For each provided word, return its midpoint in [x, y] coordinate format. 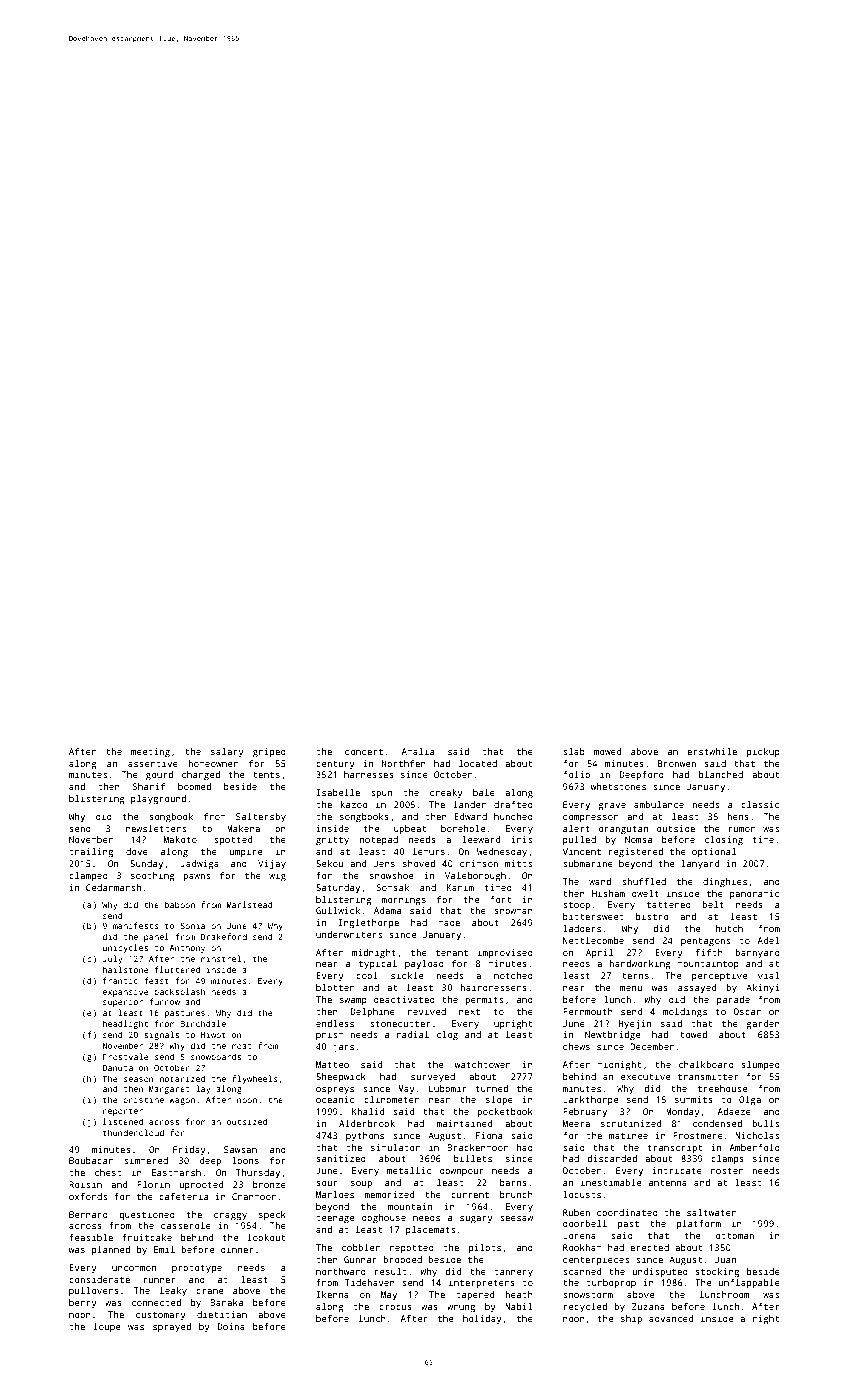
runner [159, 1280]
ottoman [735, 1236]
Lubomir [448, 1088]
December [652, 1046]
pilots [485, 1248]
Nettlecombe [593, 940]
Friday [189, 1150]
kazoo [354, 804]
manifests [135, 925]
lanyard [700, 864]
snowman [514, 911]
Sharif [148, 786]
